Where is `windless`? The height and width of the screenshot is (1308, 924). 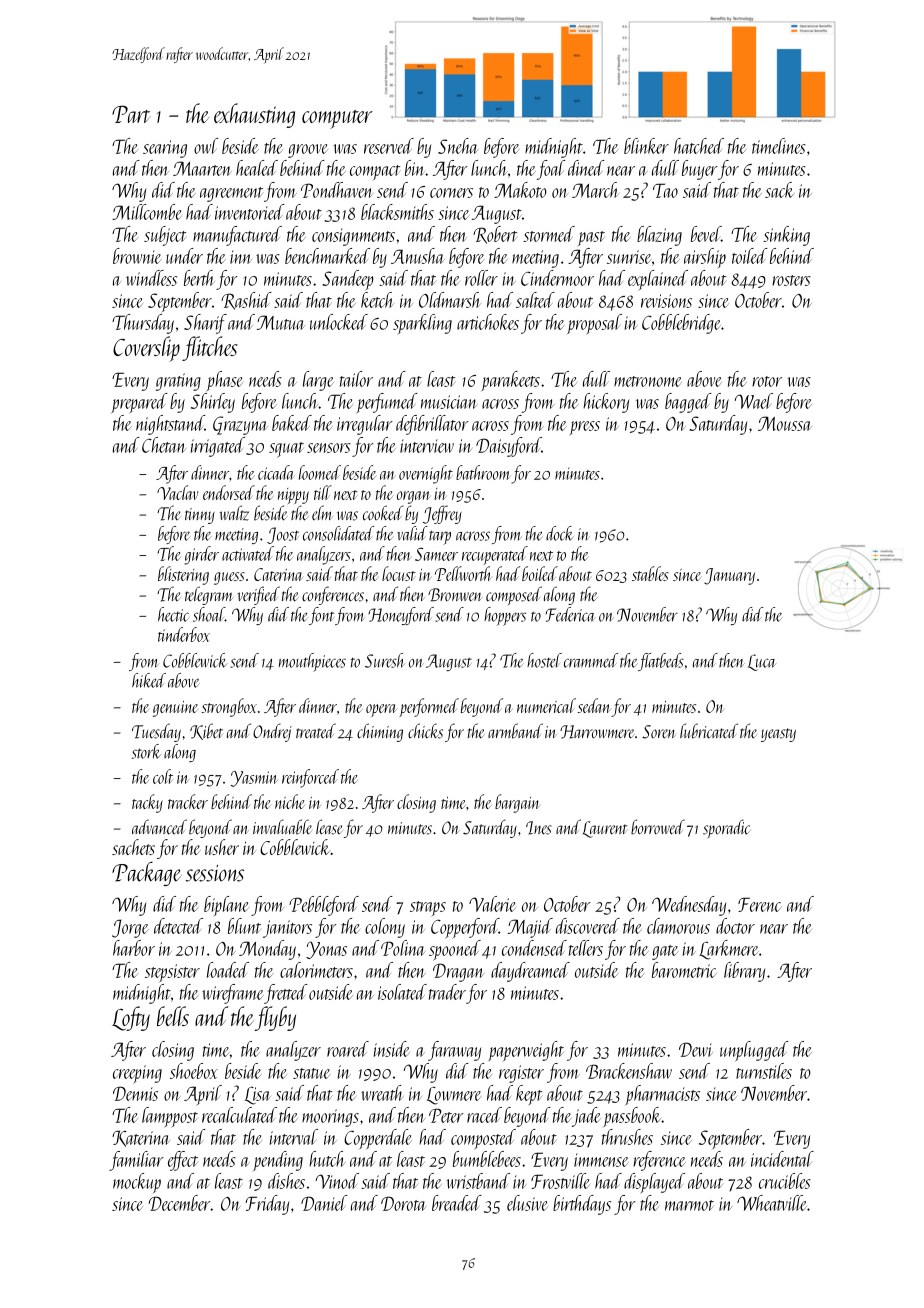 windless is located at coordinates (151, 278).
